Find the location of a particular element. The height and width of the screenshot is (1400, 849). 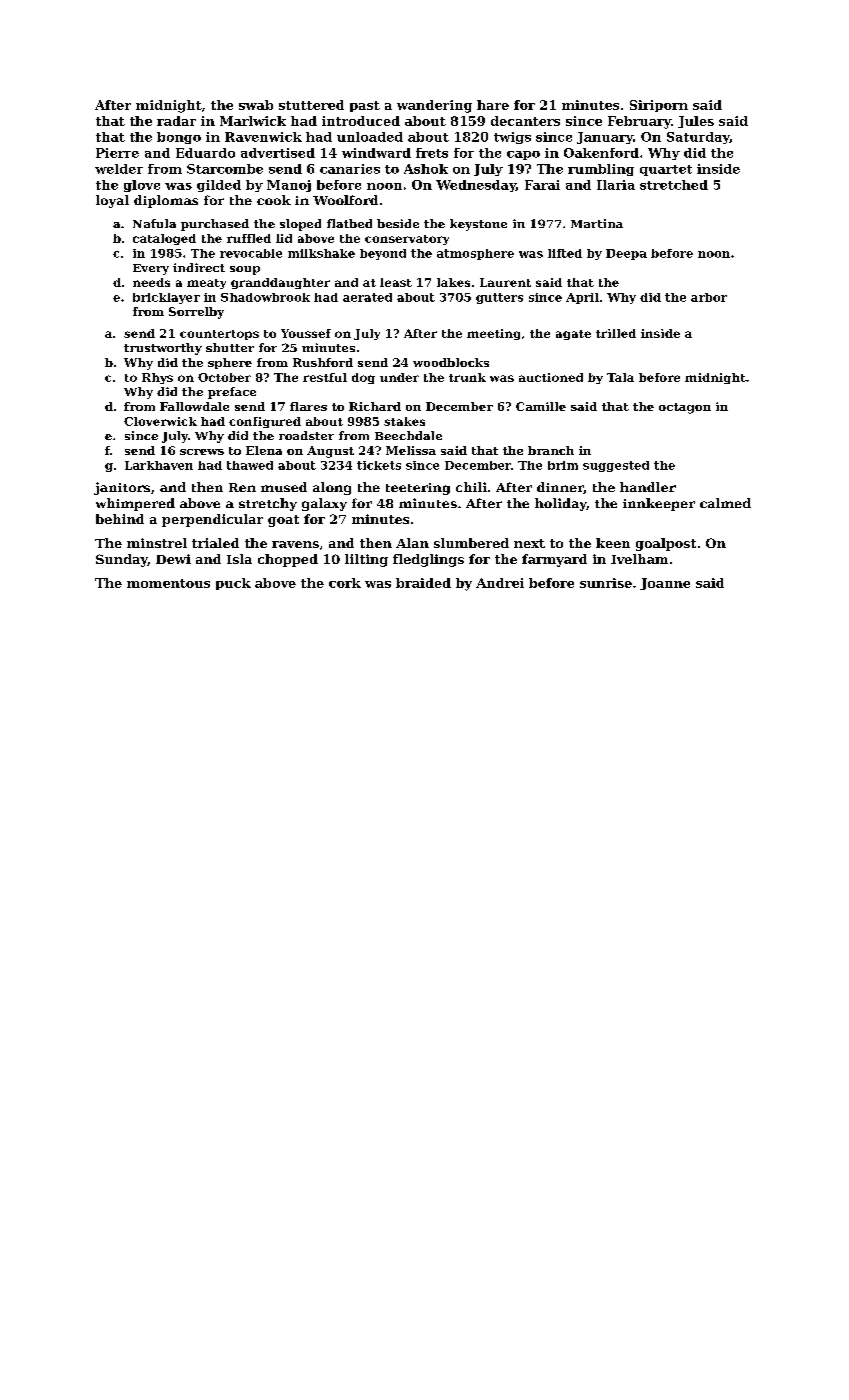

Ravenwick is located at coordinates (263, 137).
